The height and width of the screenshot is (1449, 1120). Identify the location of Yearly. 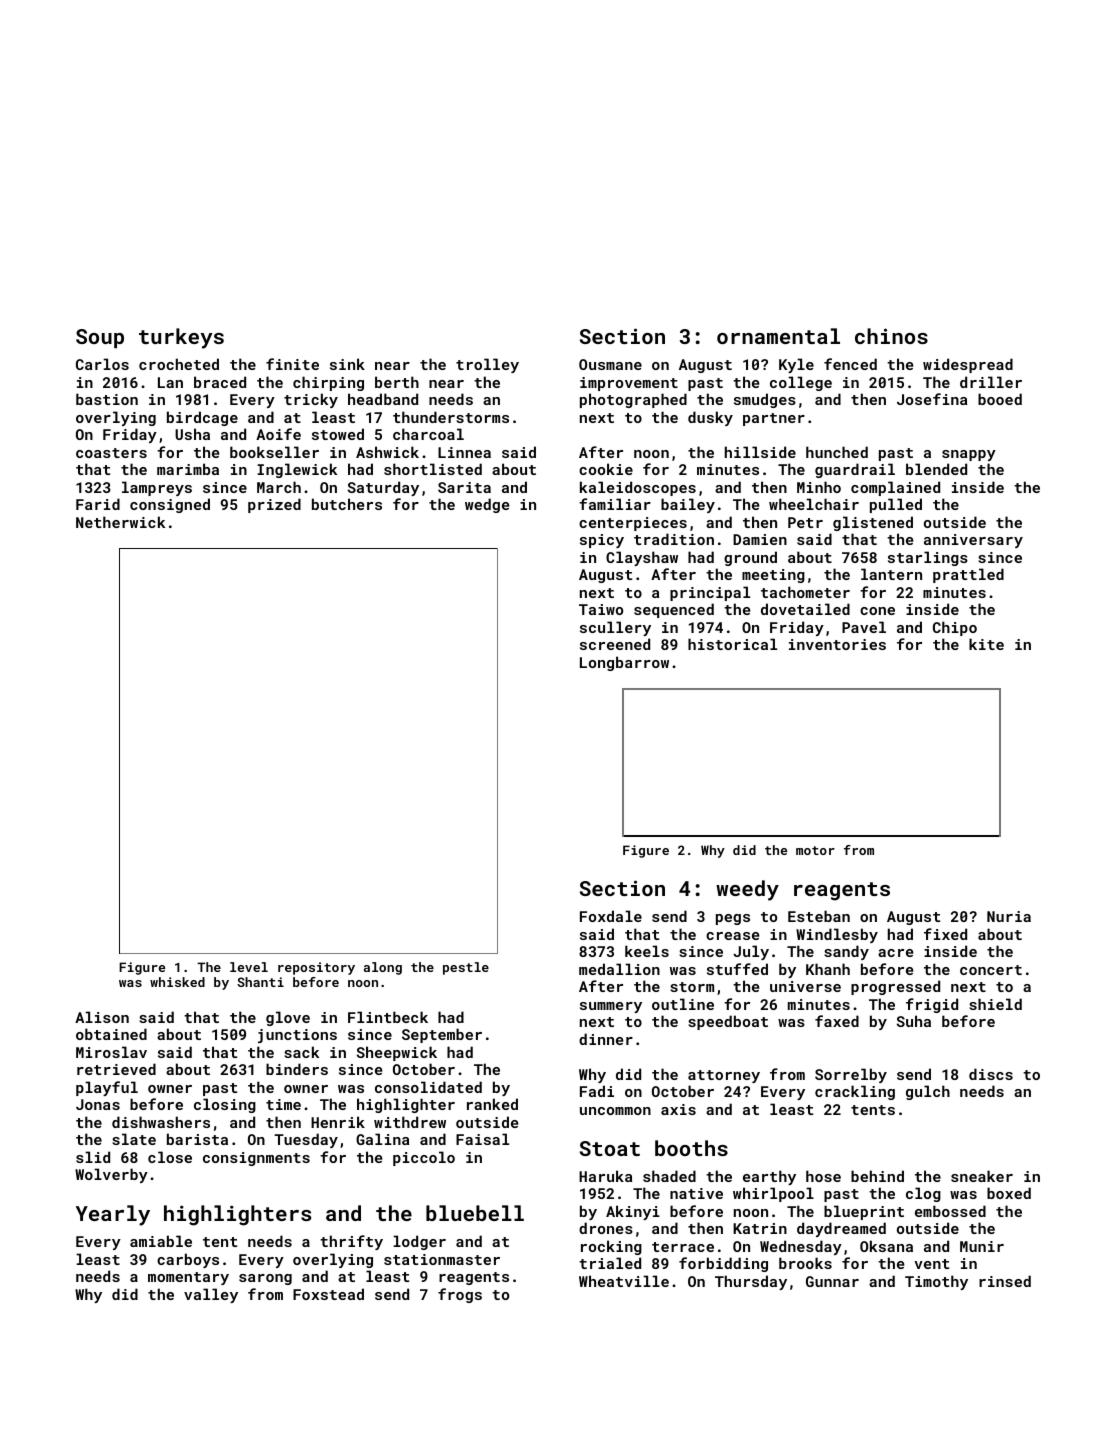
(113, 1215).
